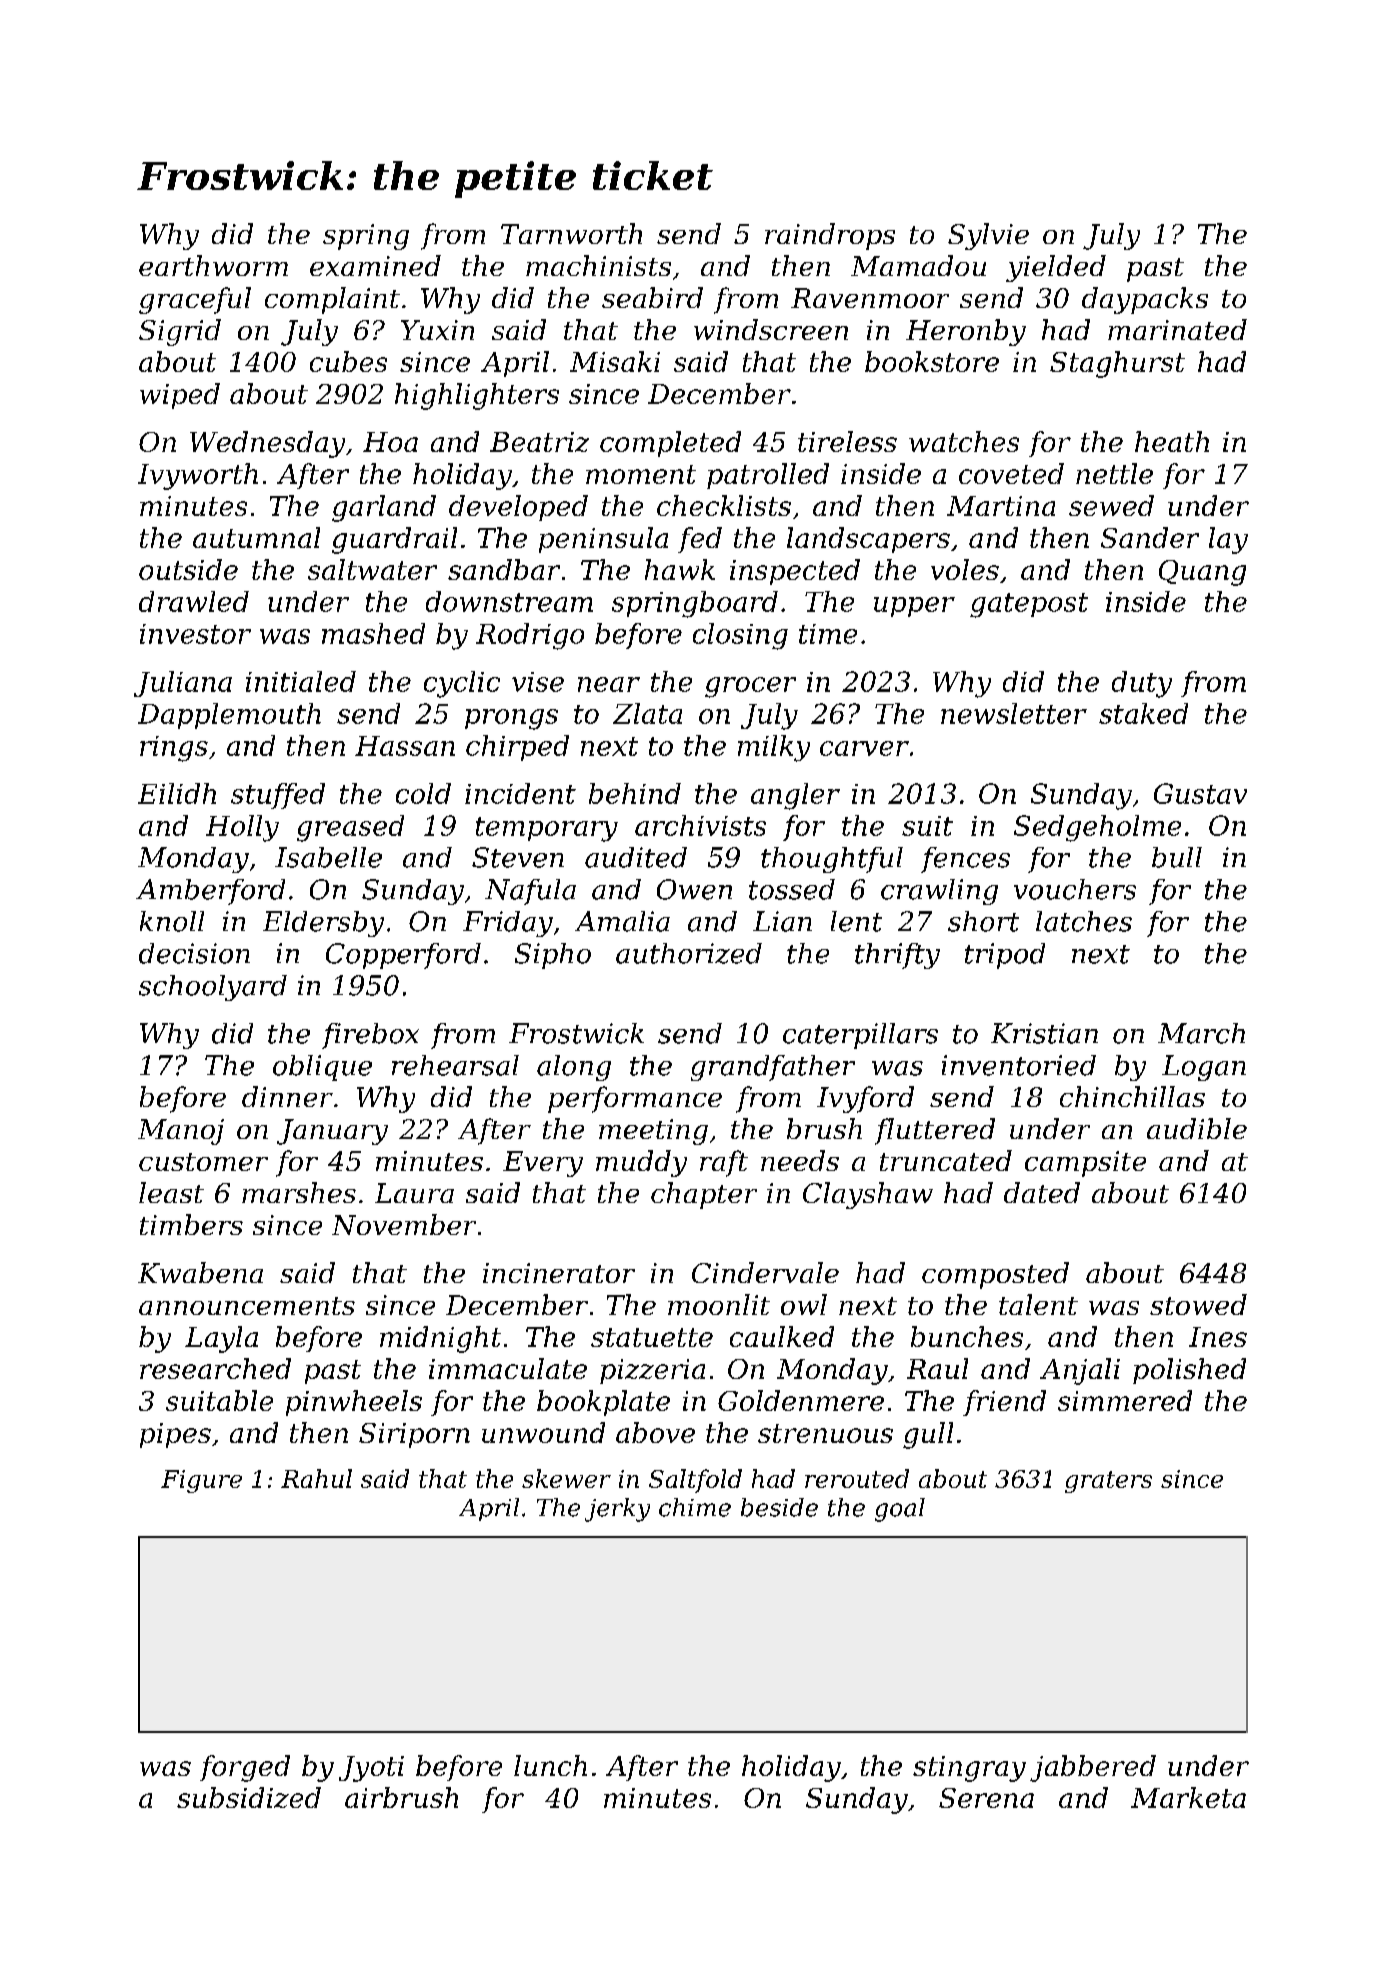  Describe the element at coordinates (437, 330) in the screenshot. I see `Yuxin` at that location.
